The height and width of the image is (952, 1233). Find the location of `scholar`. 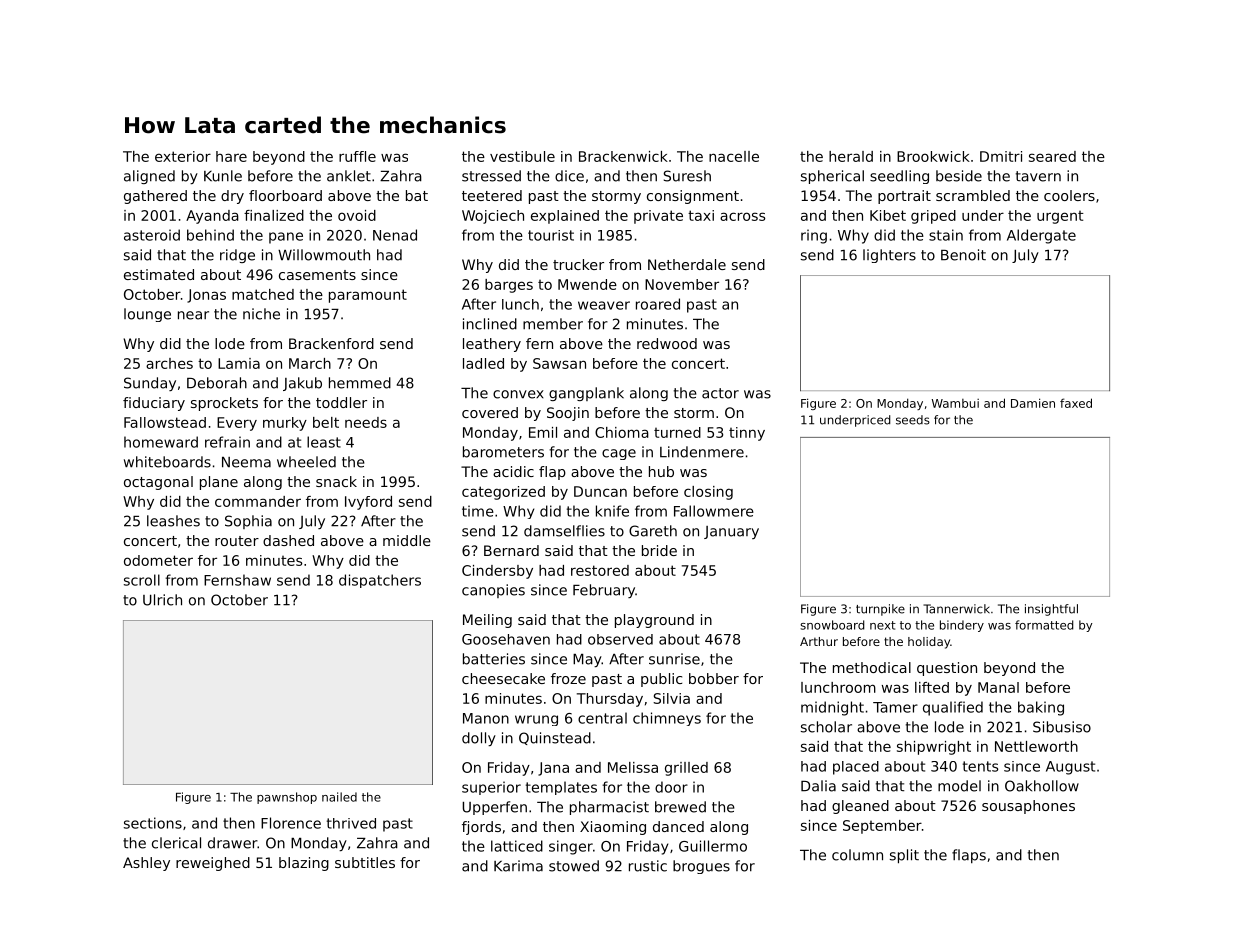

scholar is located at coordinates (826, 727).
